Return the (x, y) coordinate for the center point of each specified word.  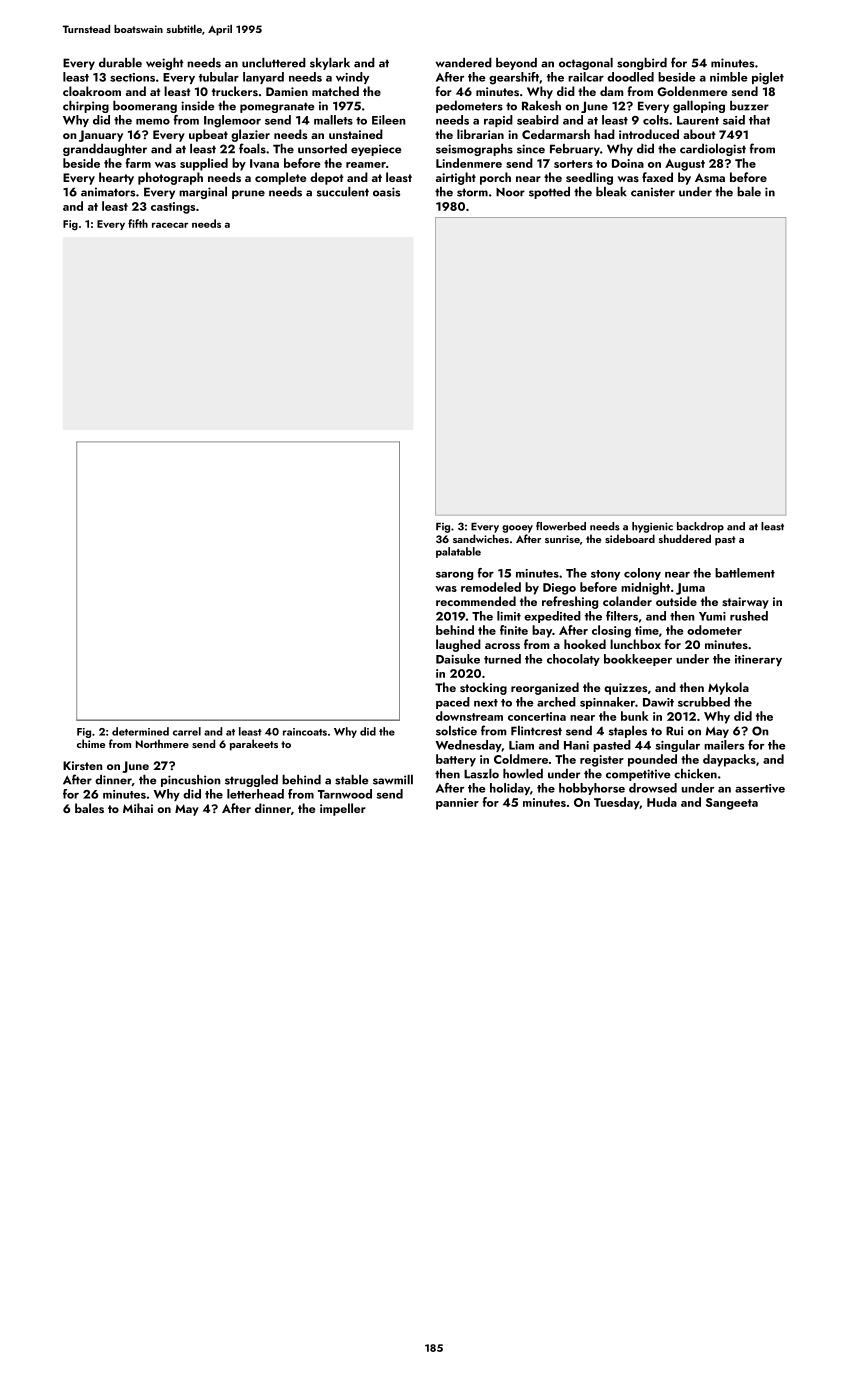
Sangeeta (732, 804)
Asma (710, 177)
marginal (203, 193)
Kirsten (83, 765)
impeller (343, 809)
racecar (170, 225)
